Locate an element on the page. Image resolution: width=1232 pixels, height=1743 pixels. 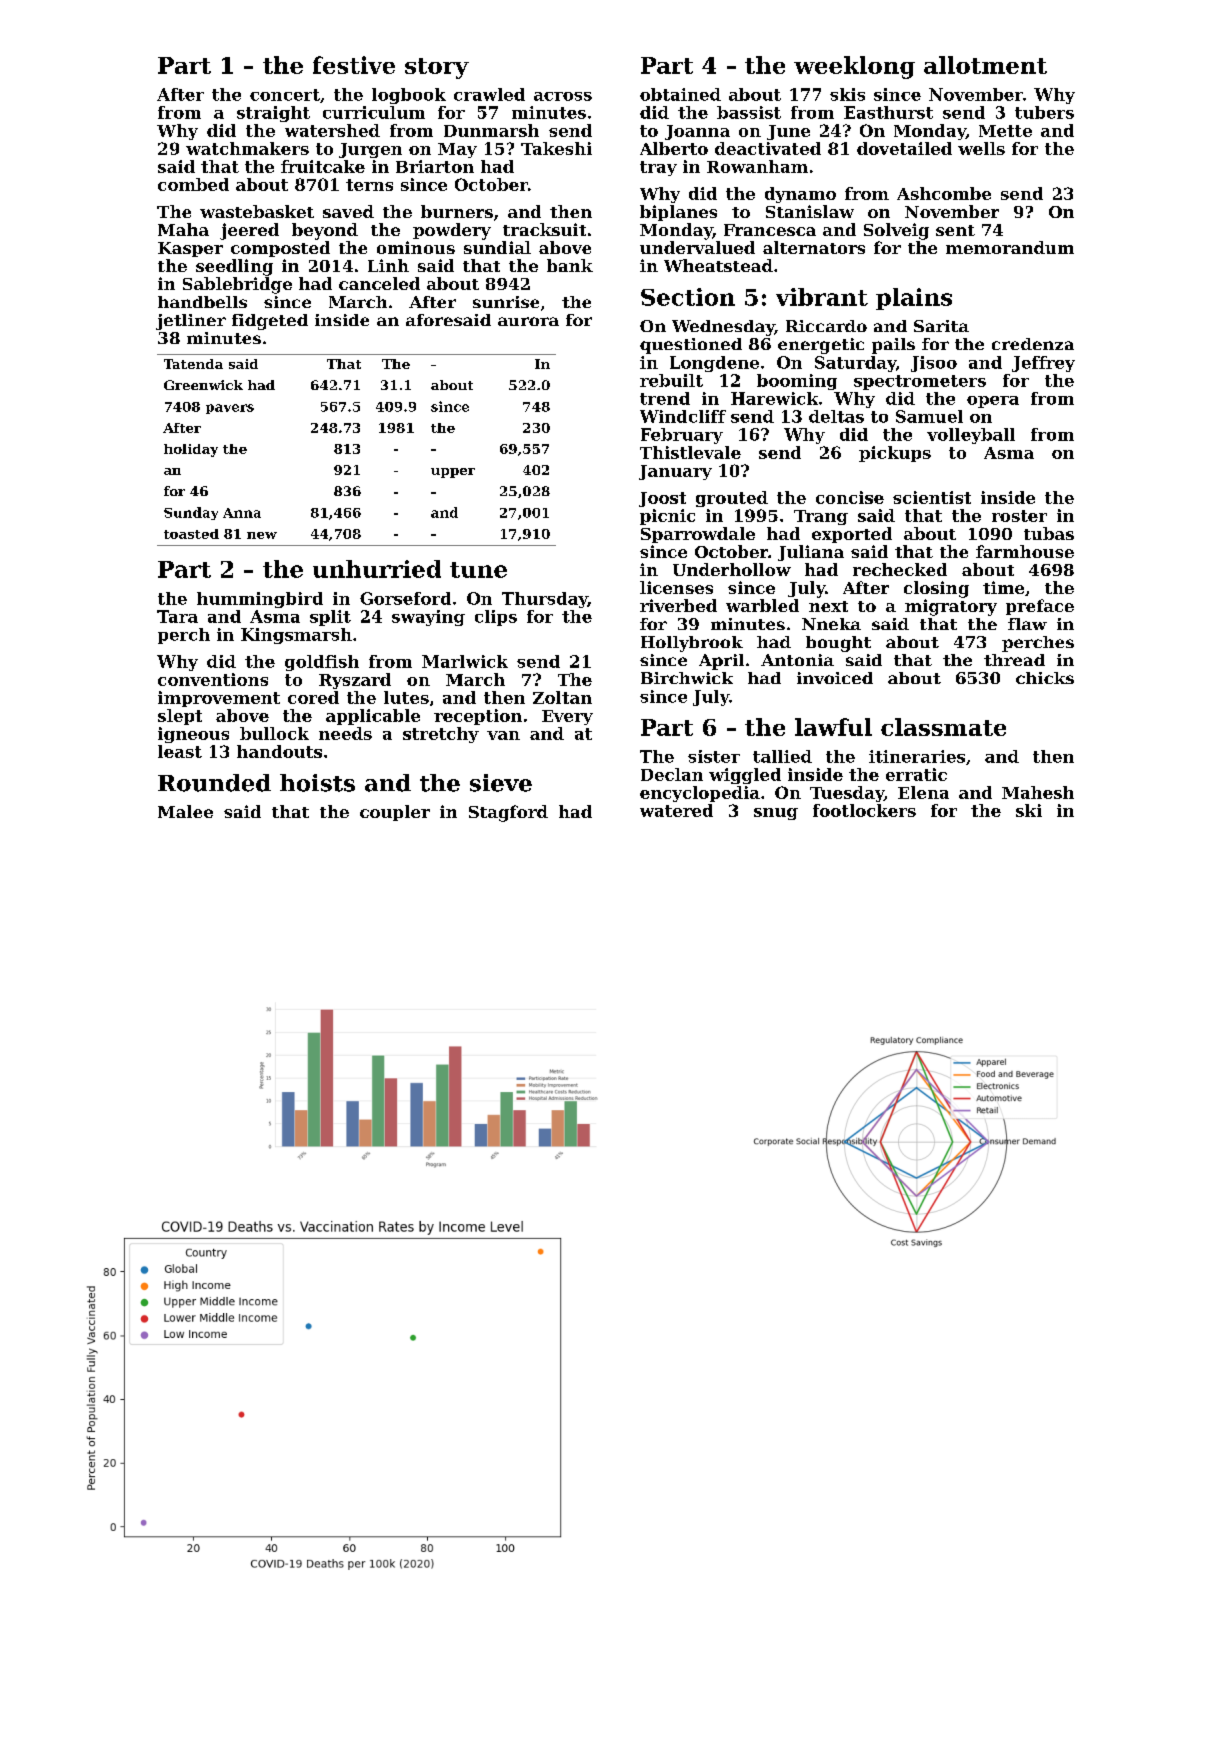
Hollybrook is located at coordinates (692, 644).
